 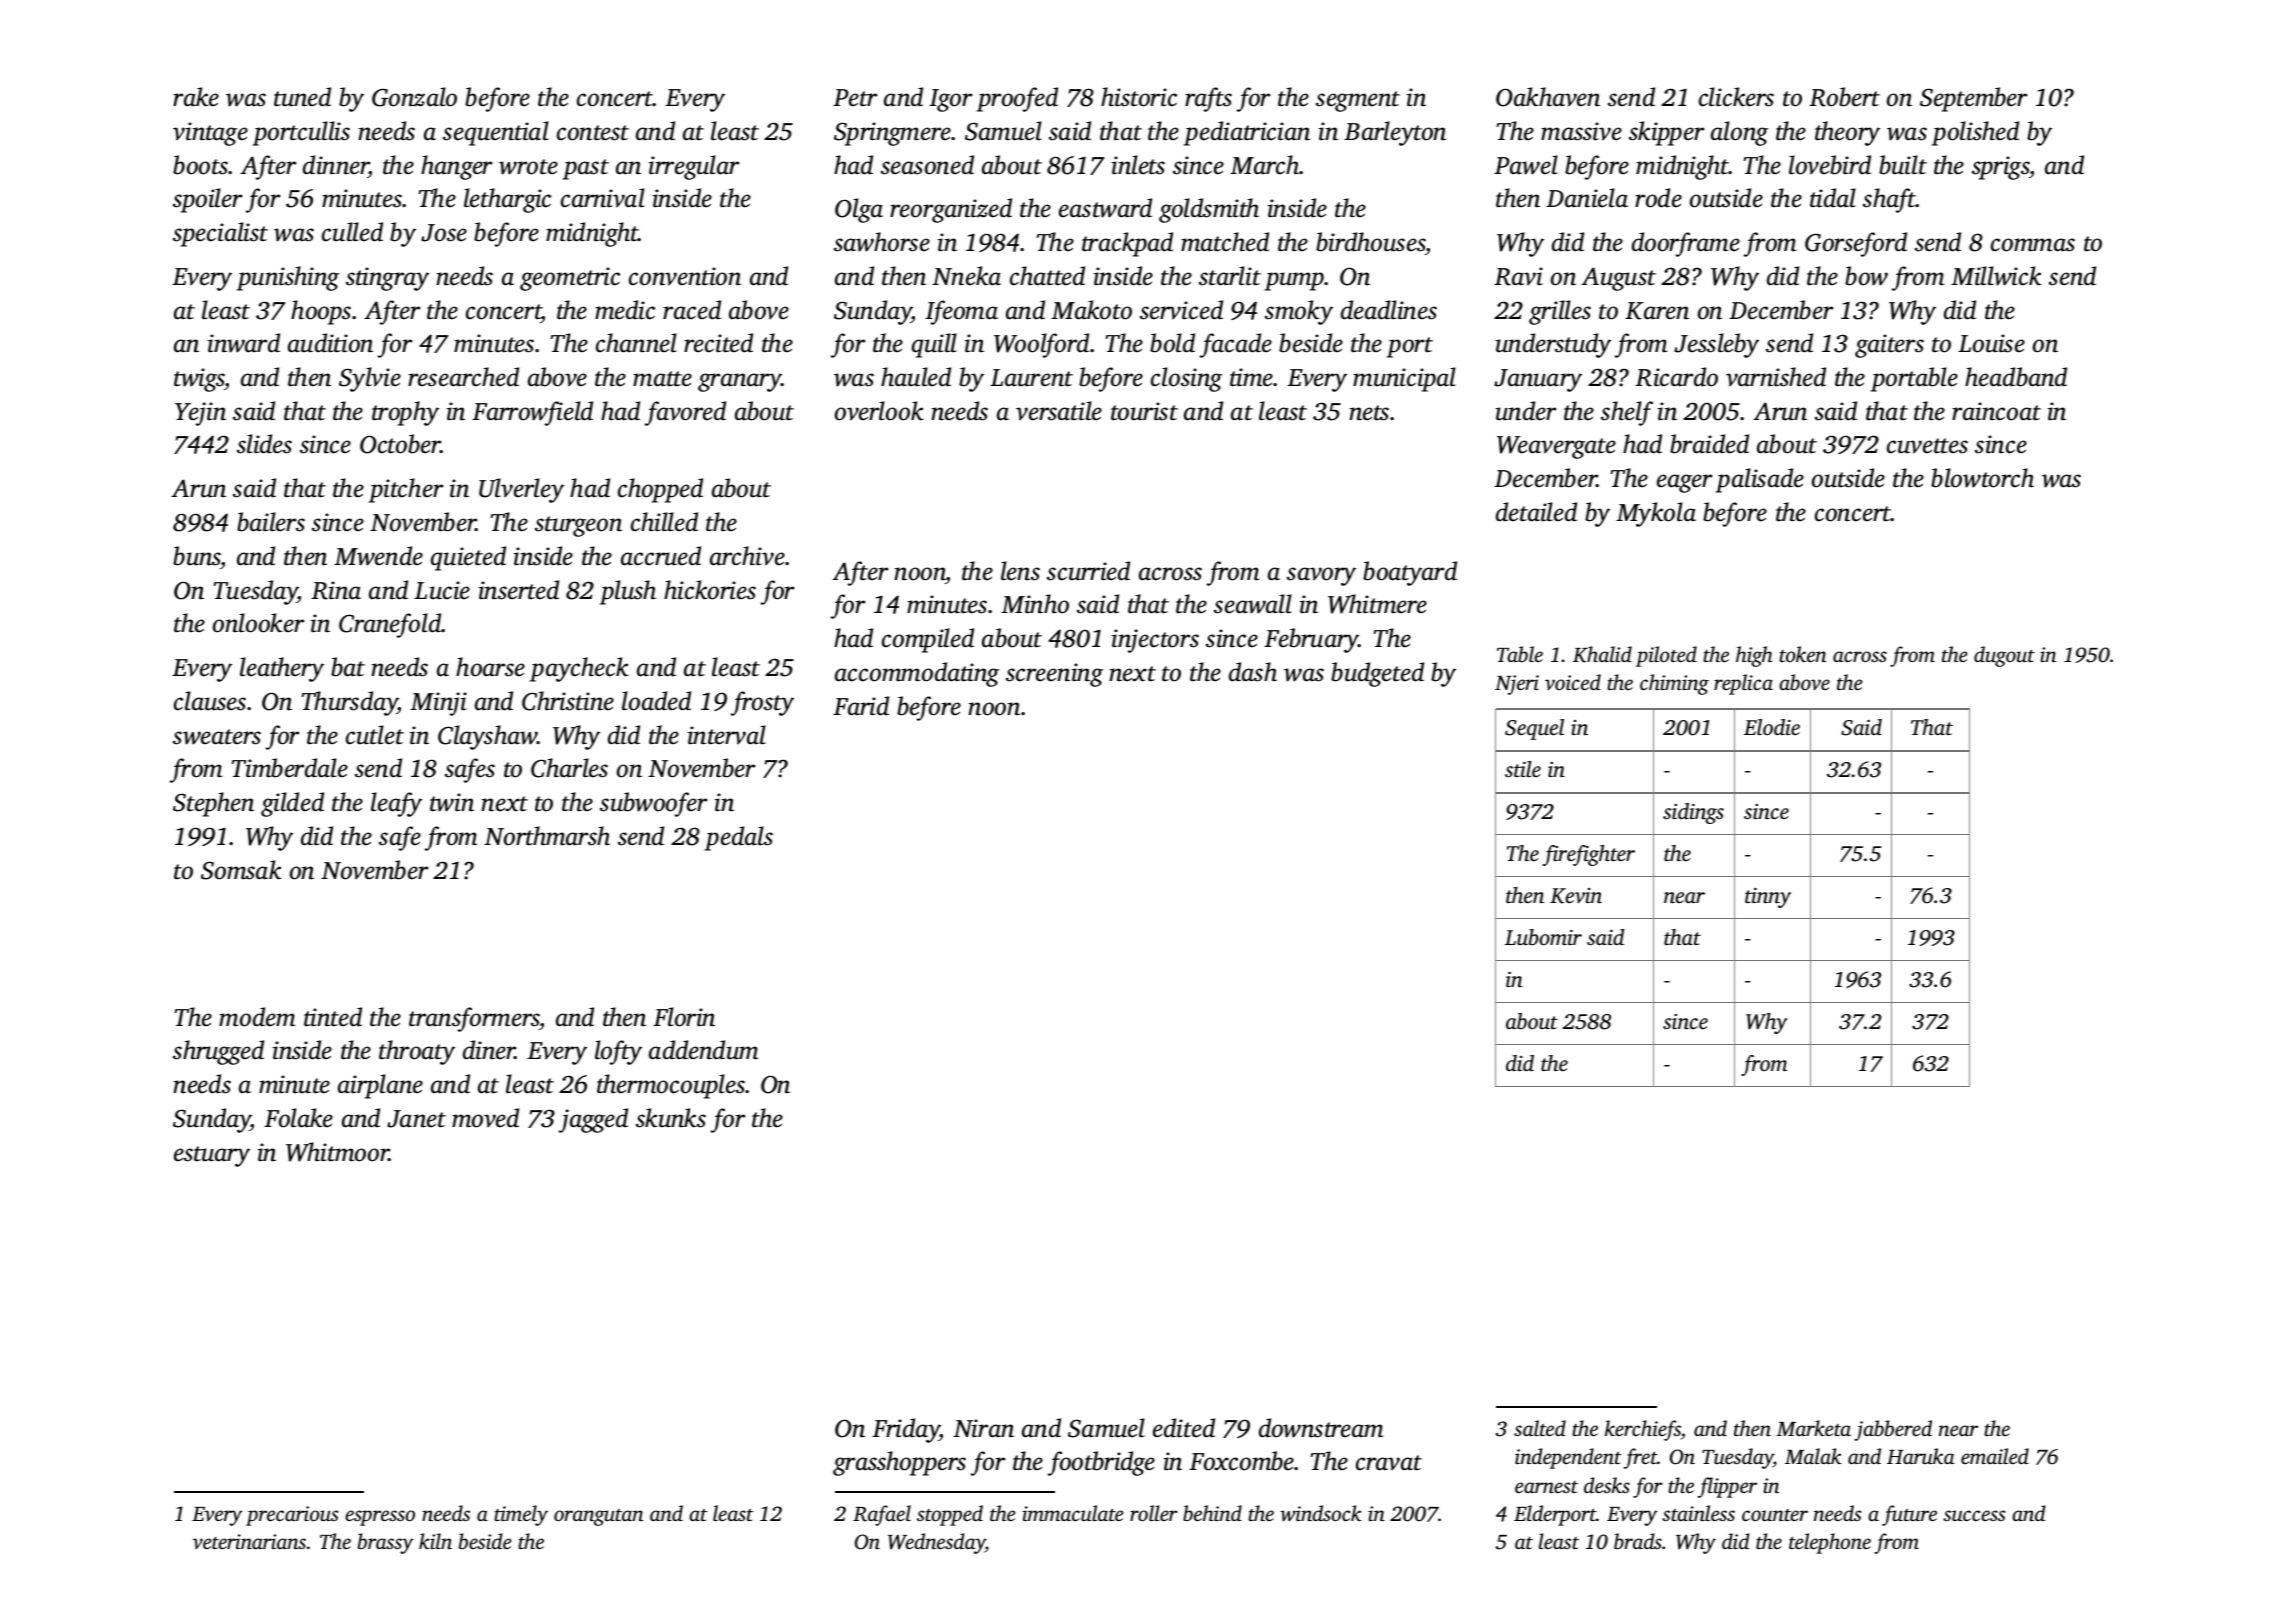 I want to click on Petr, so click(x=855, y=98).
